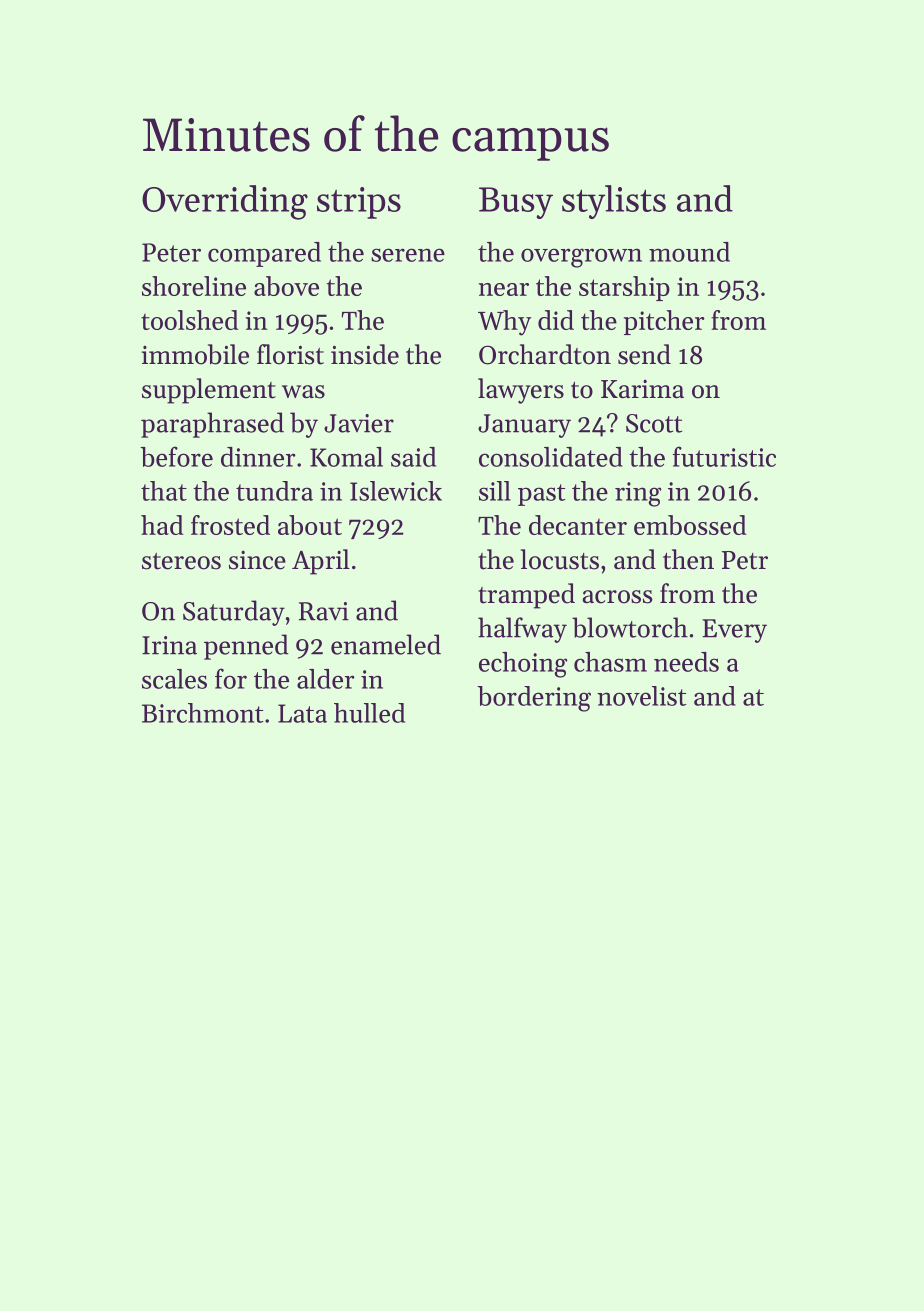 This image has width=924, height=1311. I want to click on strips, so click(359, 203).
